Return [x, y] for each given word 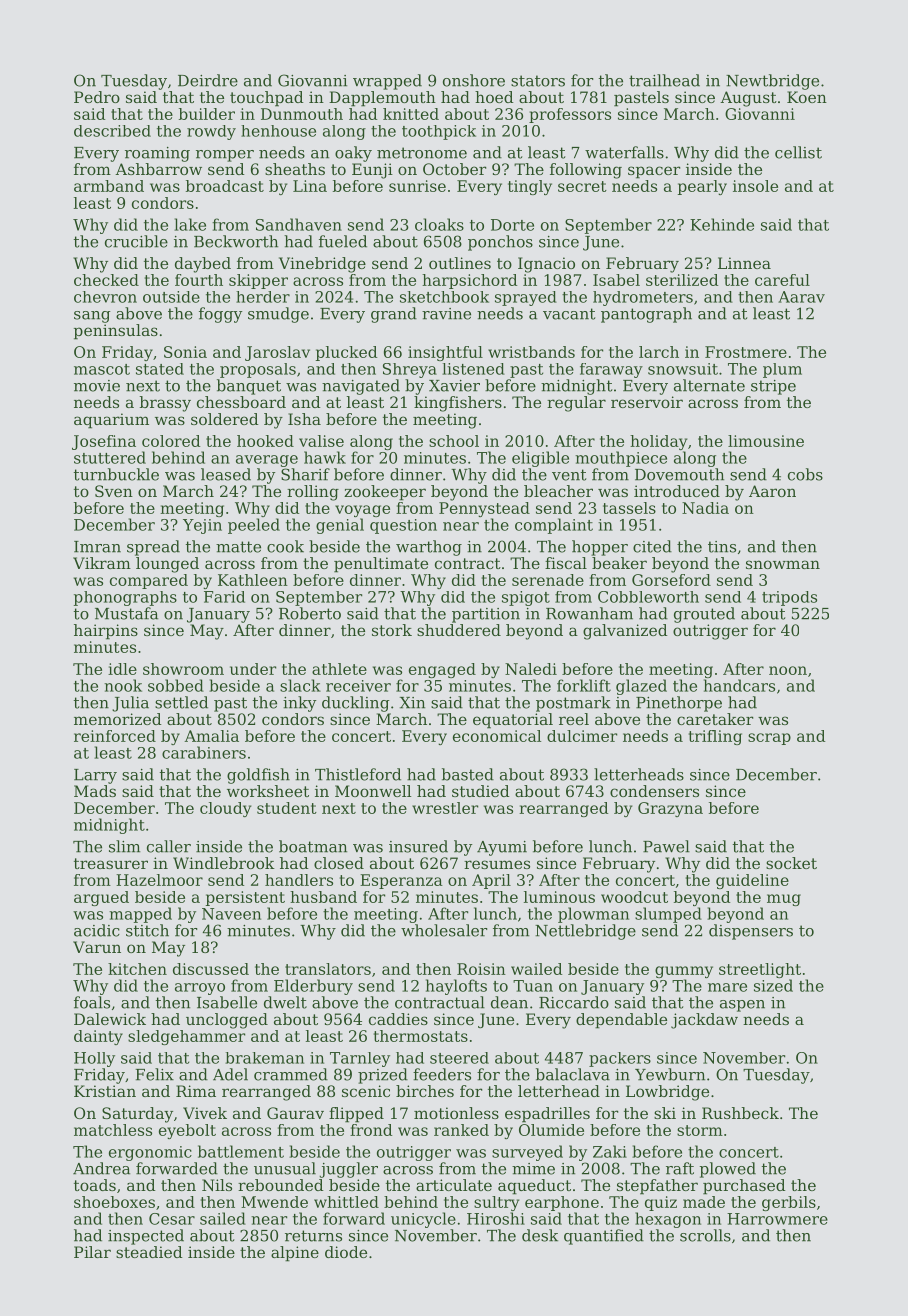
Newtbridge [772, 82]
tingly [530, 187]
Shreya [410, 370]
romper [225, 156]
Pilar [92, 1252]
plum [782, 370]
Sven [114, 491]
